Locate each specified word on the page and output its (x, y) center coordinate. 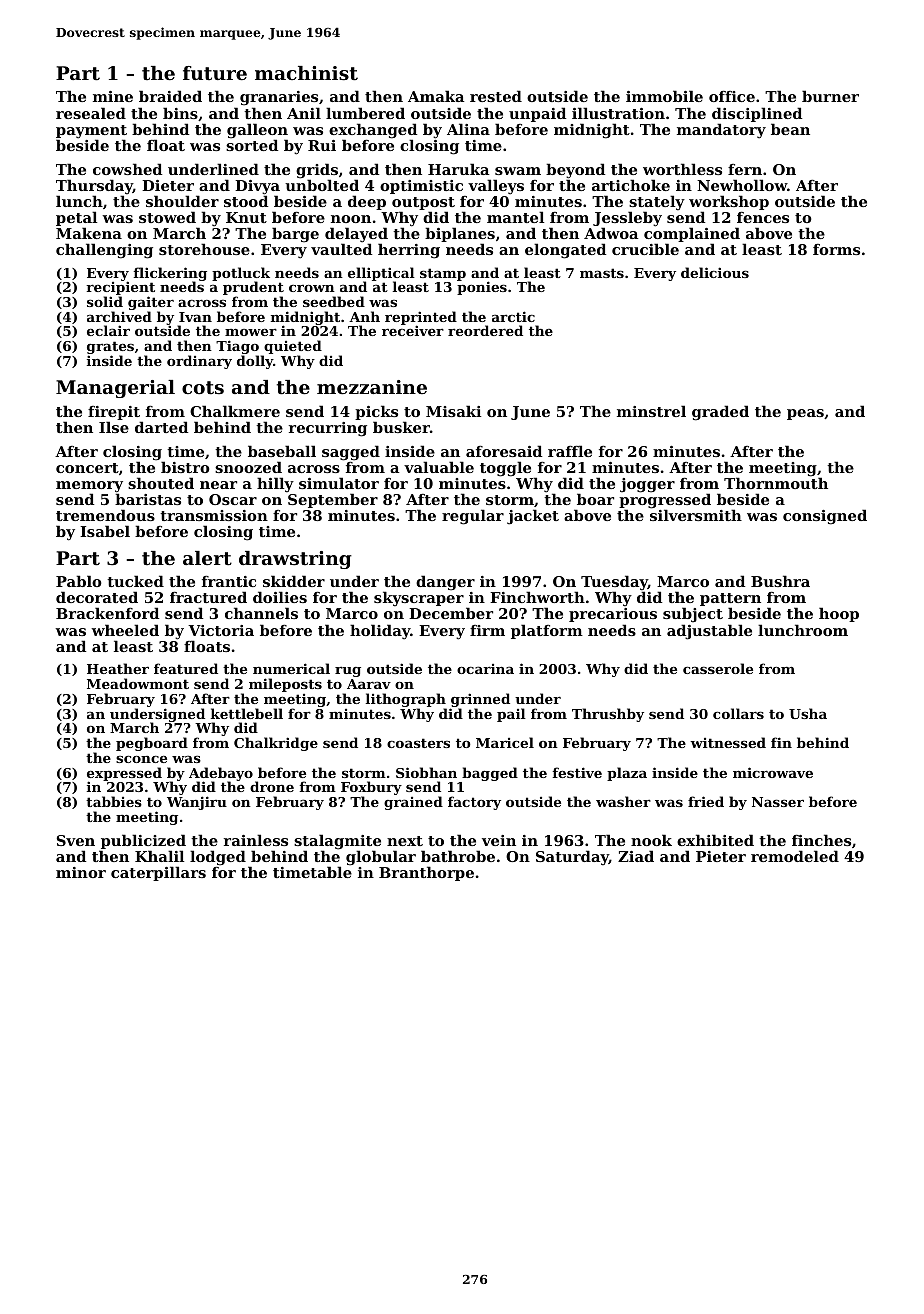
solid (105, 301)
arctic (513, 316)
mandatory (721, 131)
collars (738, 713)
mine (113, 96)
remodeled (795, 856)
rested (496, 96)
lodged (218, 858)
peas (805, 414)
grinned (480, 700)
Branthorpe (426, 873)
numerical (291, 668)
